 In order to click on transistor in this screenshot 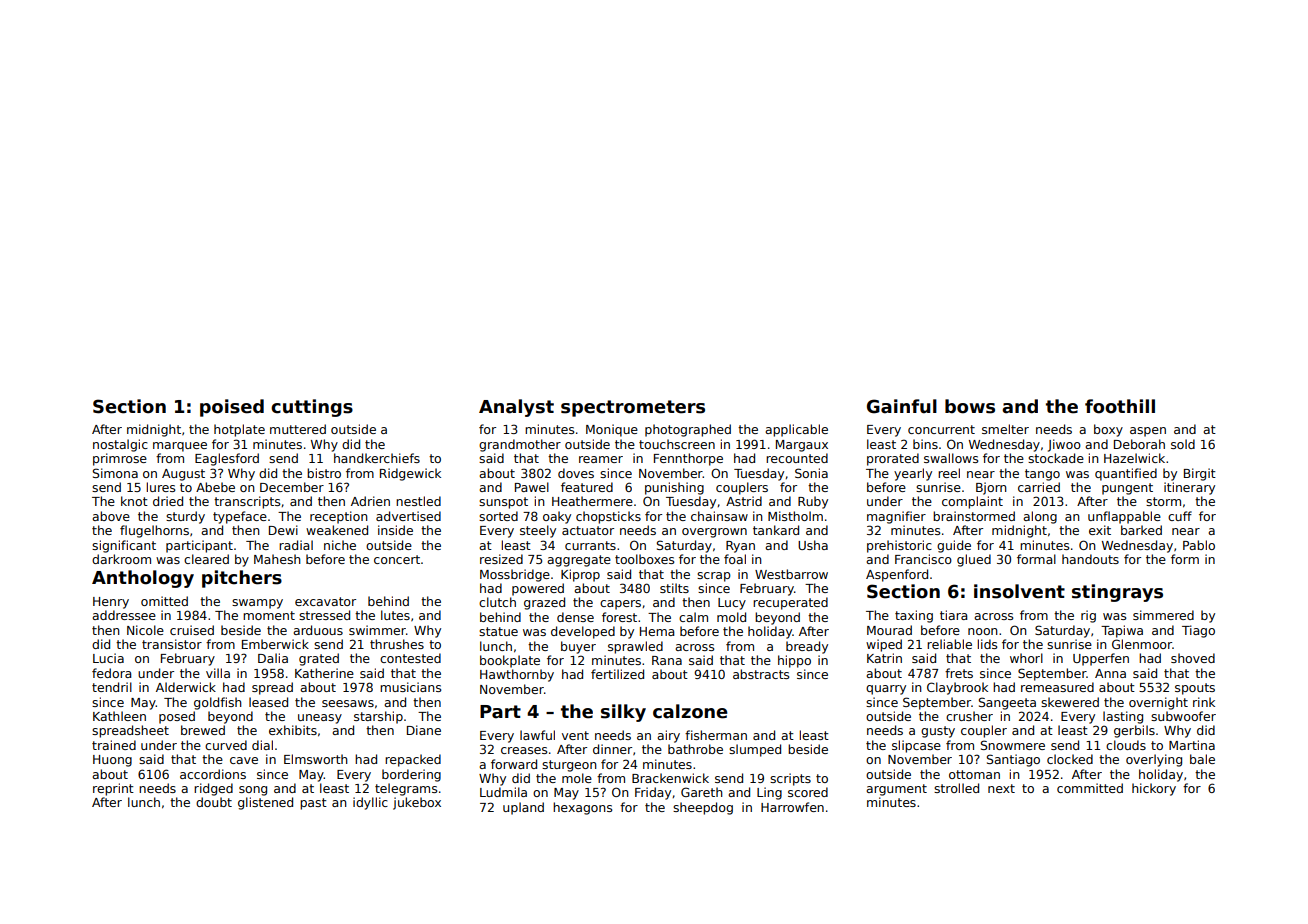, I will do `click(172, 644)`.
